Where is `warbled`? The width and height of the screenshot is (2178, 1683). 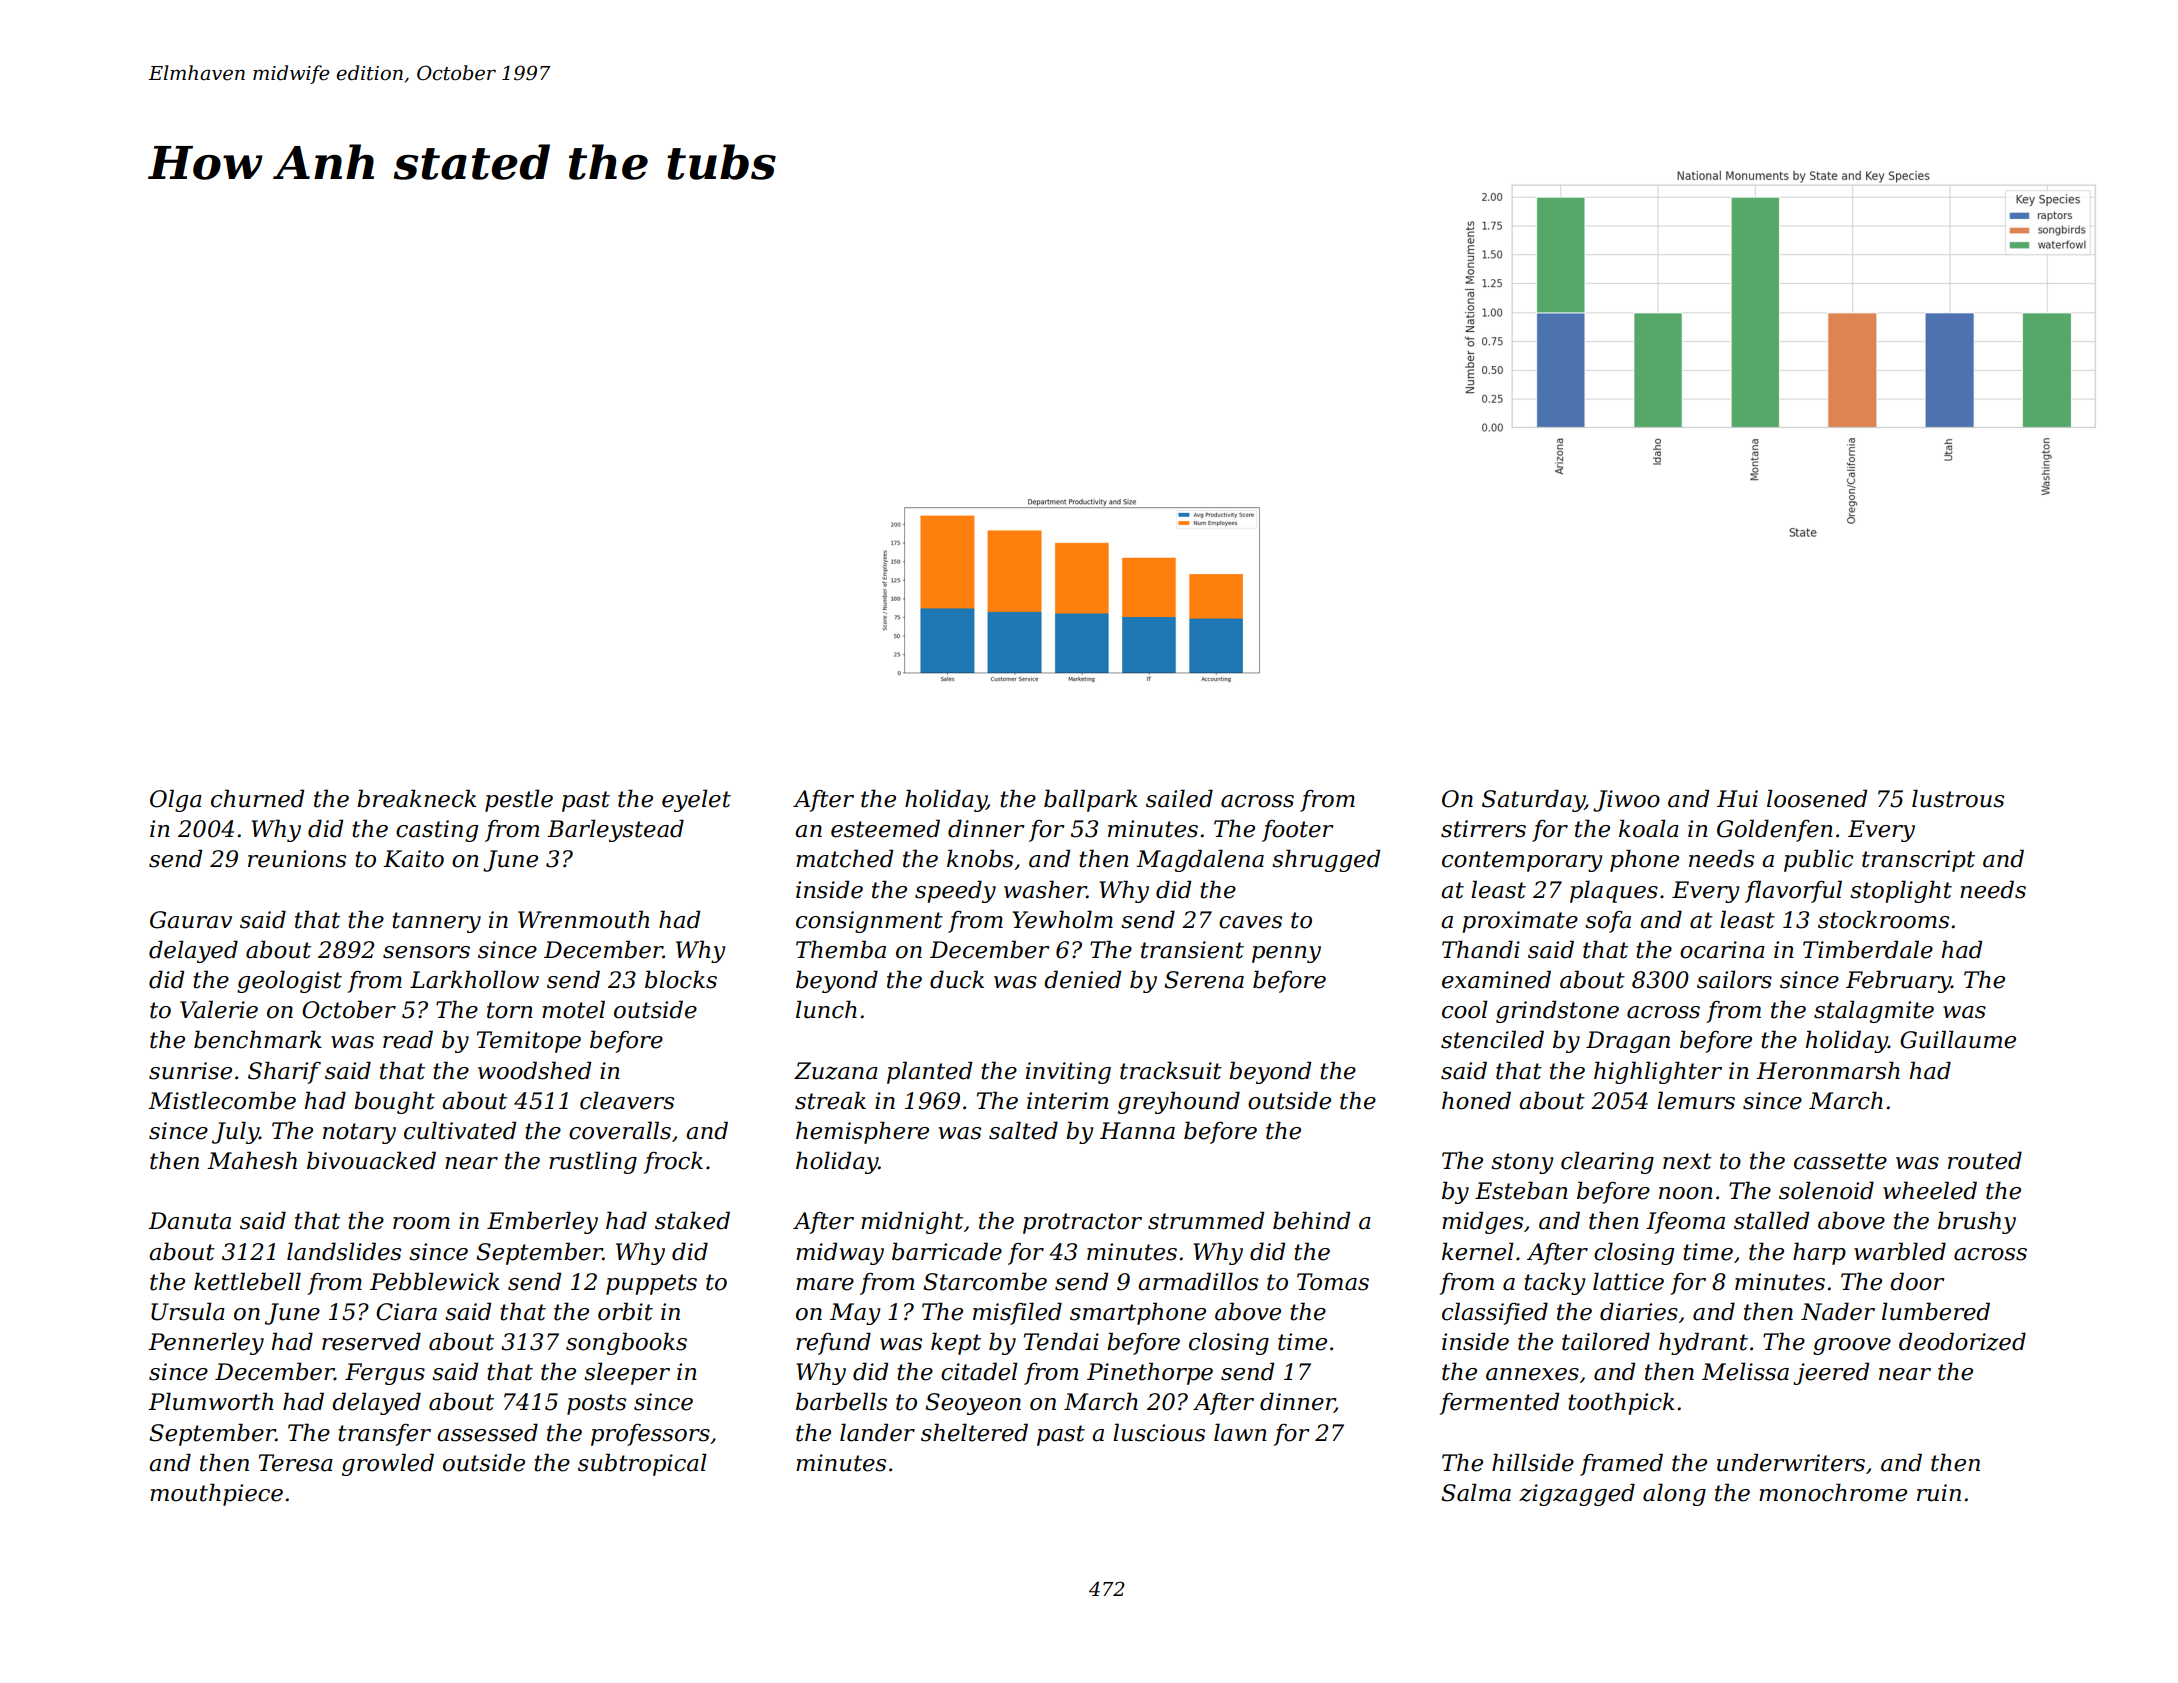 warbled is located at coordinates (1900, 1251).
